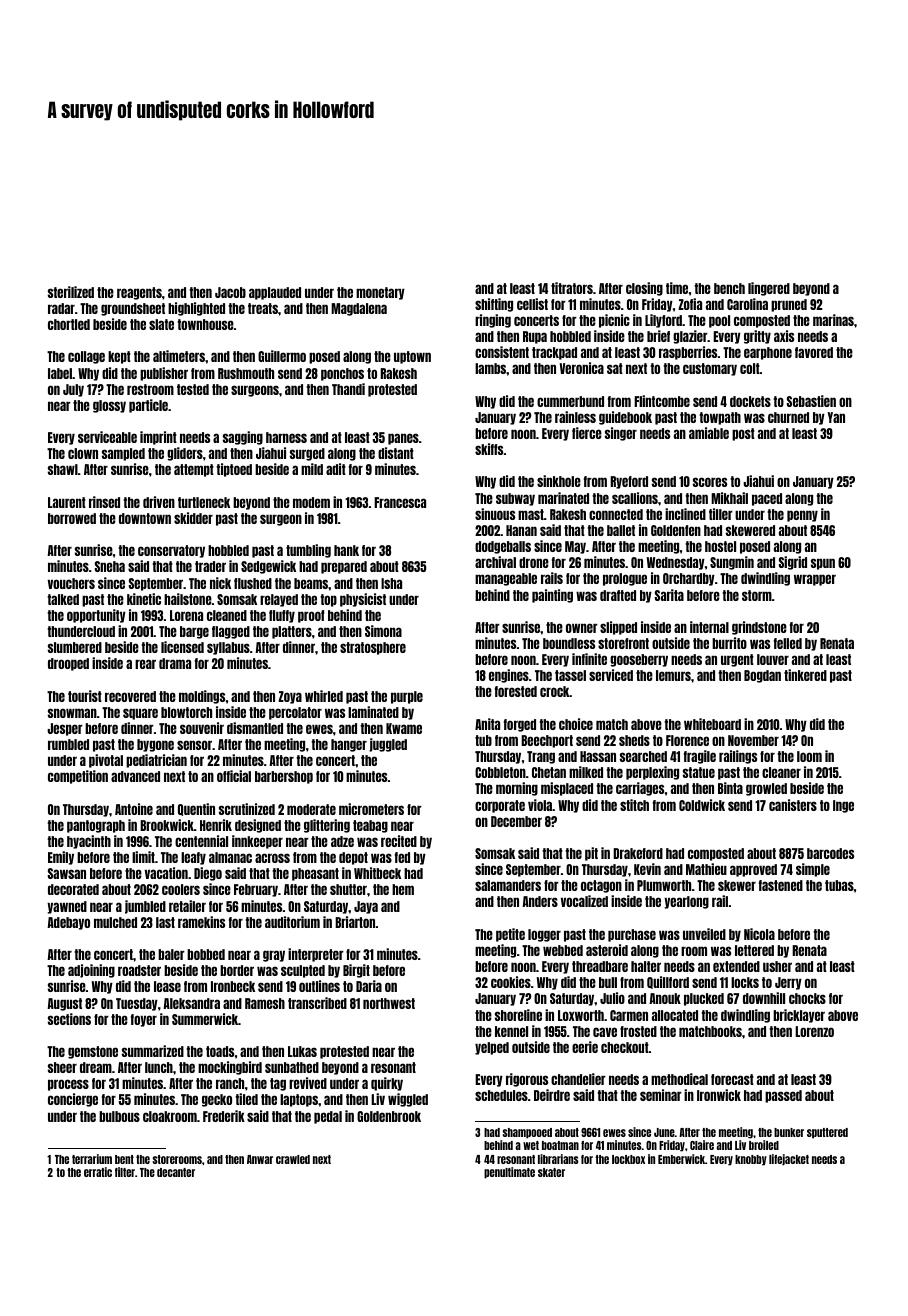  What do you see at coordinates (204, 502) in the page?
I see `turtleneck` at bounding box center [204, 502].
